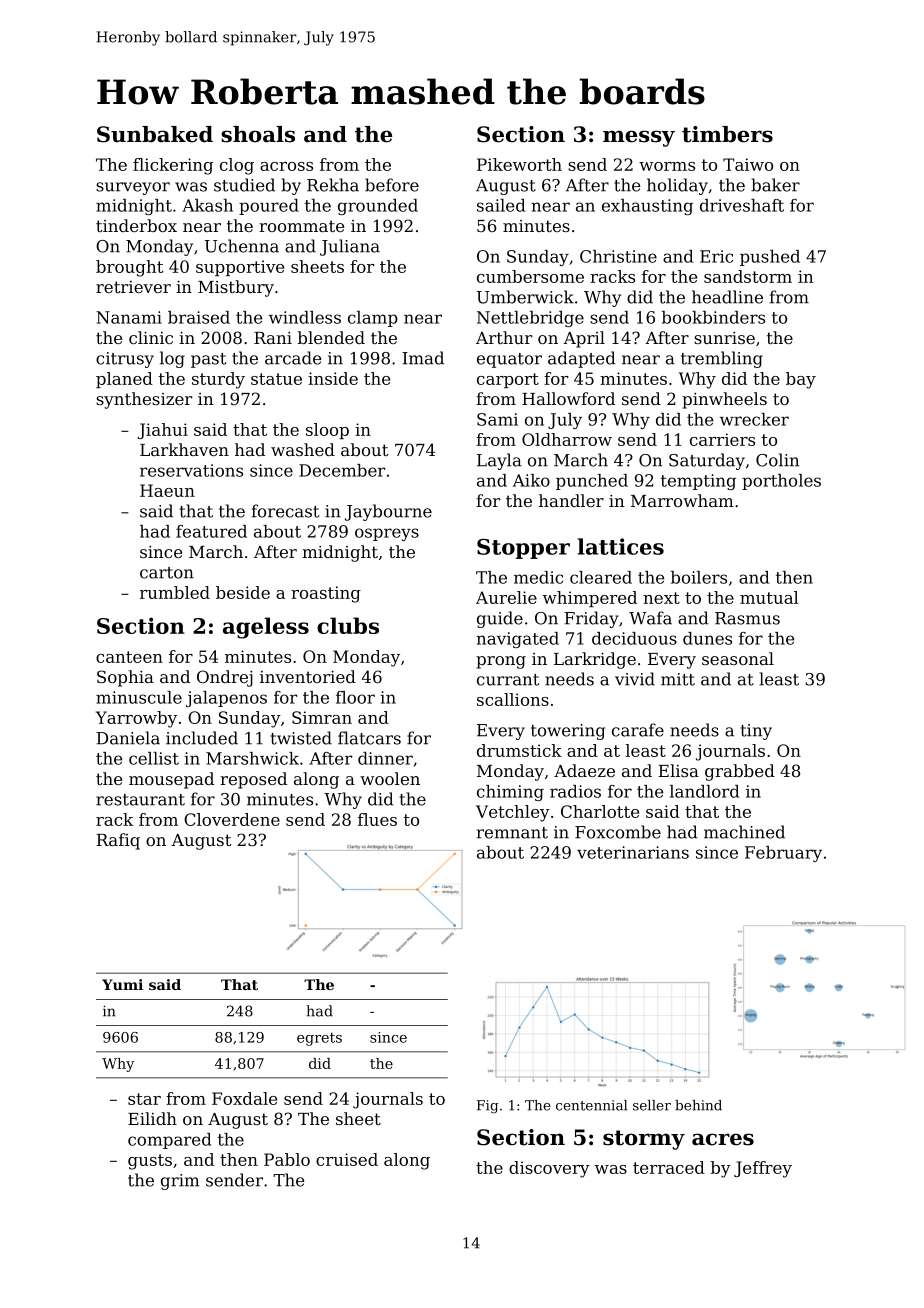 The width and height of the page is (924, 1308). Describe the element at coordinates (519, 750) in the page. I see `drumstick` at that location.
